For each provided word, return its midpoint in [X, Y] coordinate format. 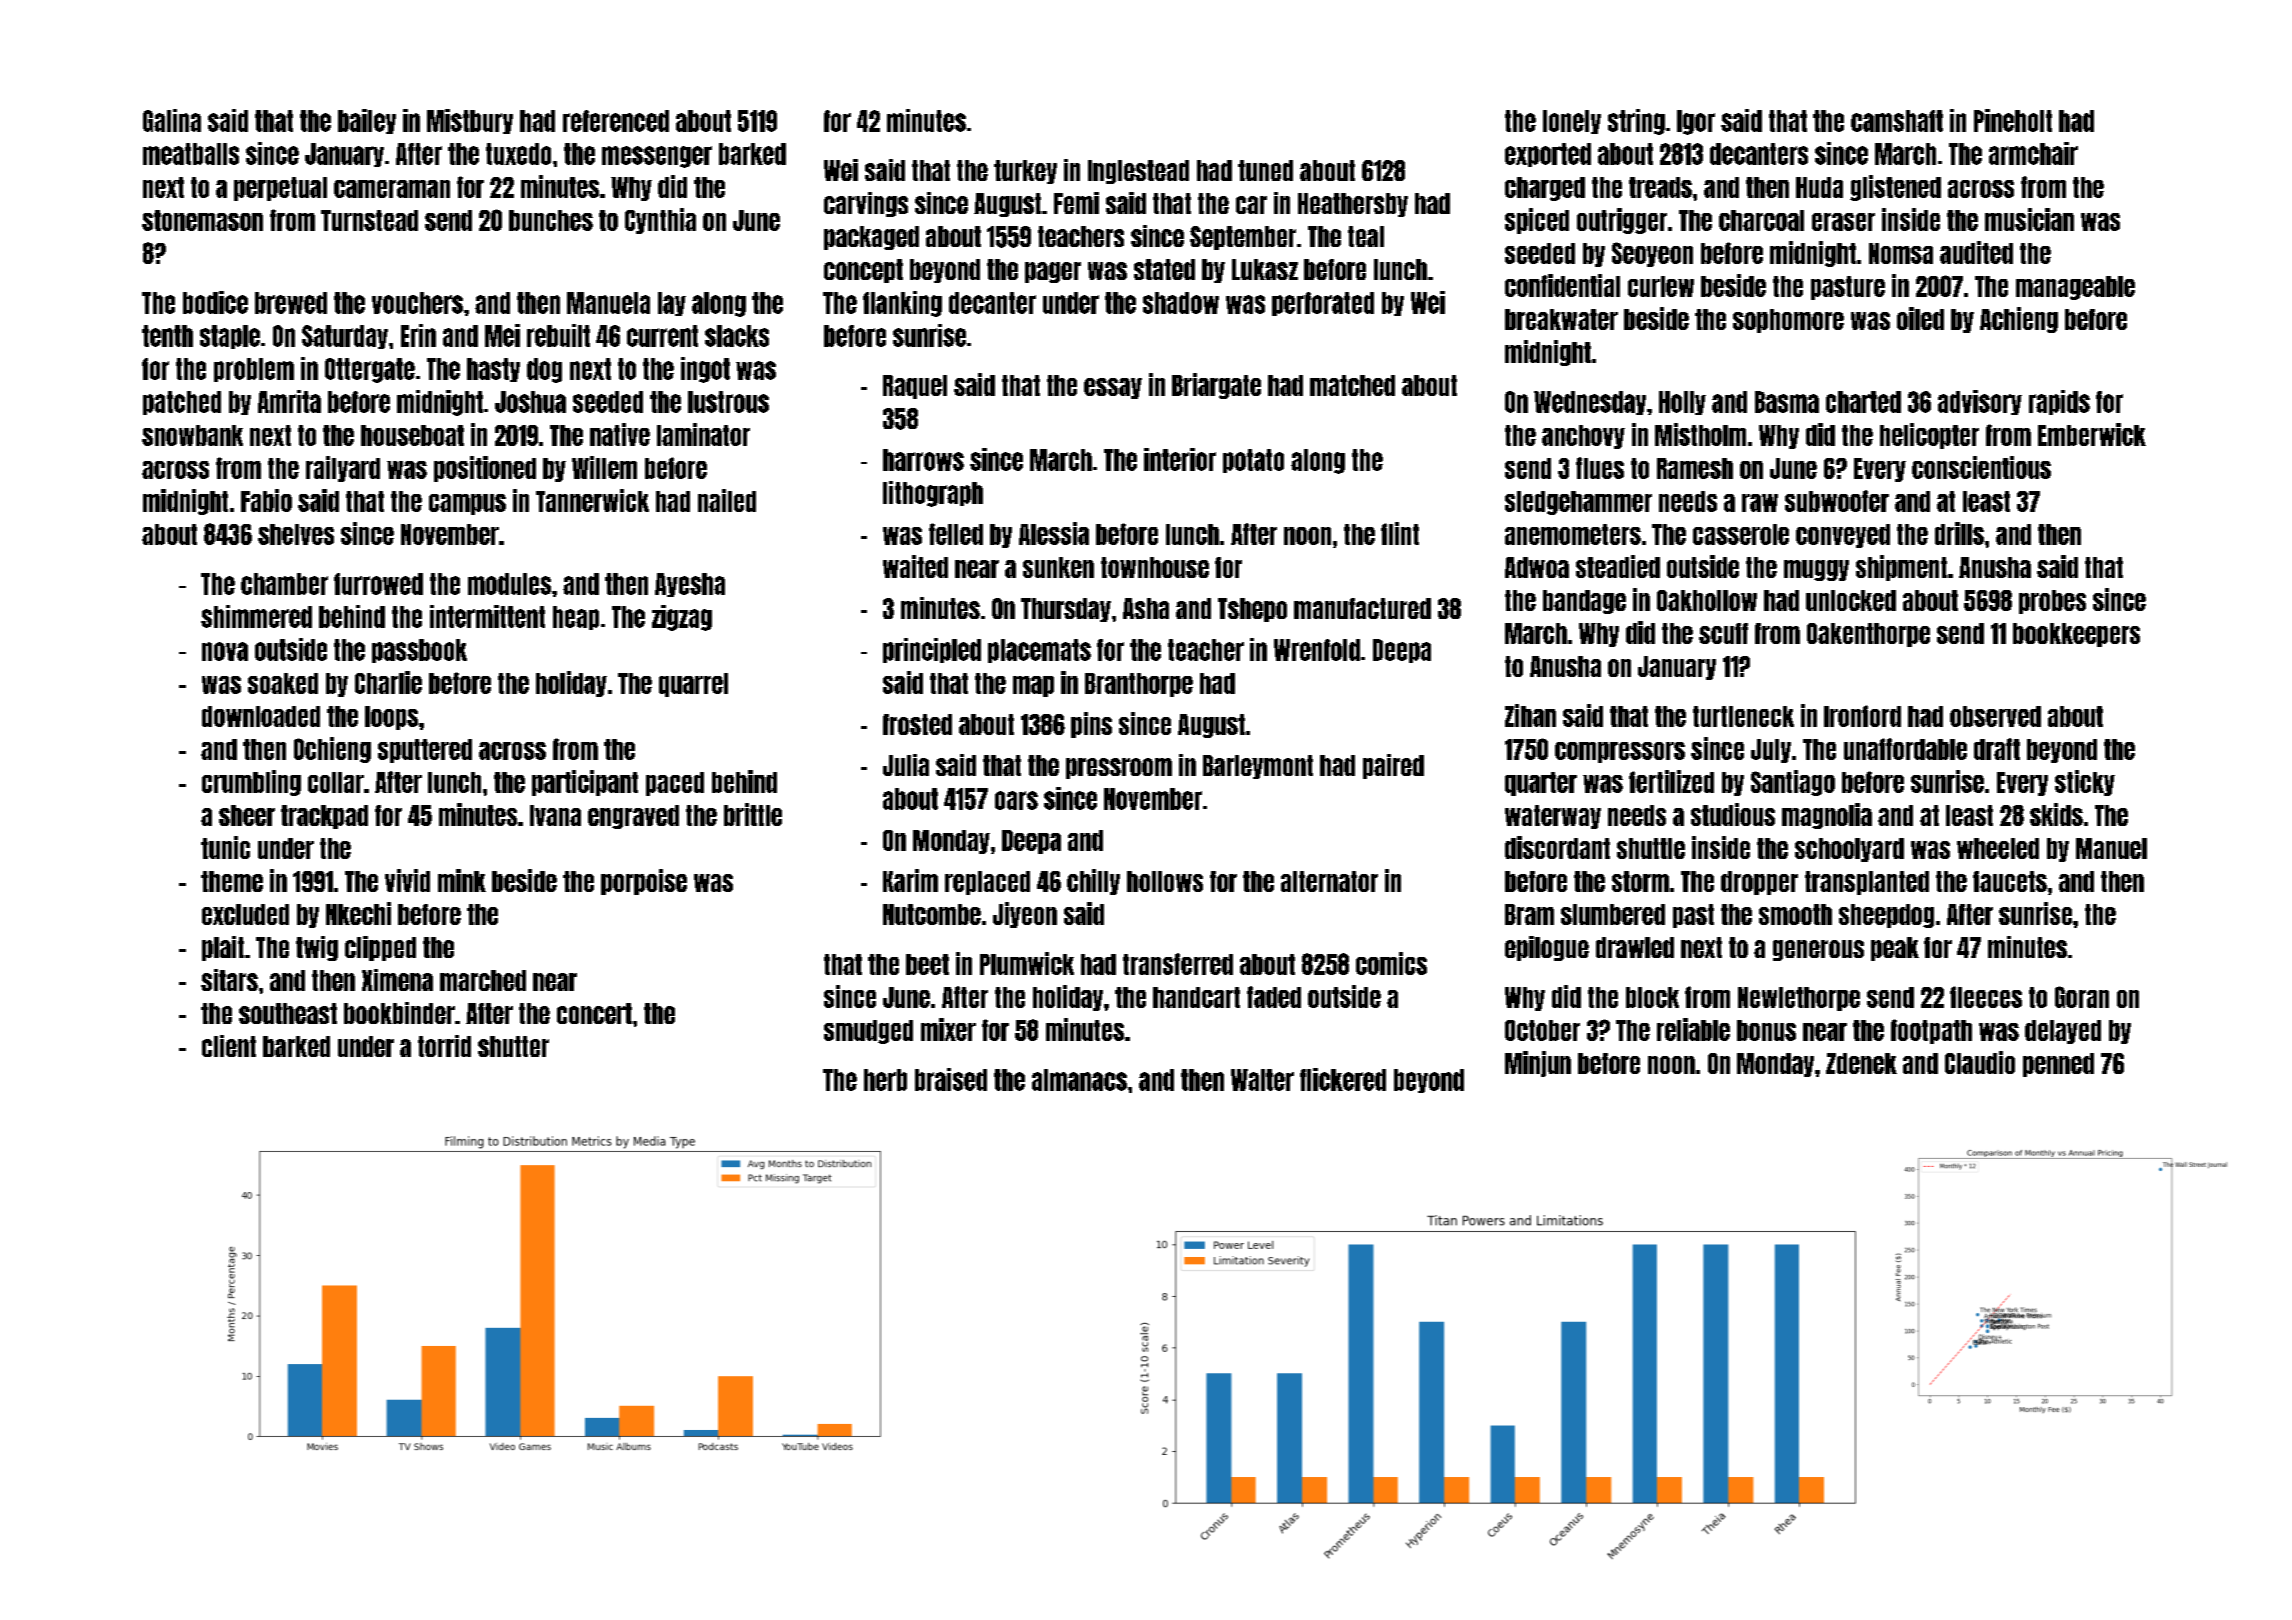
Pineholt [2013, 120]
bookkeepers [2076, 635]
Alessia [1054, 533]
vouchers [417, 303]
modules [509, 584]
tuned [1265, 170]
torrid [444, 1046]
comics [1391, 963]
